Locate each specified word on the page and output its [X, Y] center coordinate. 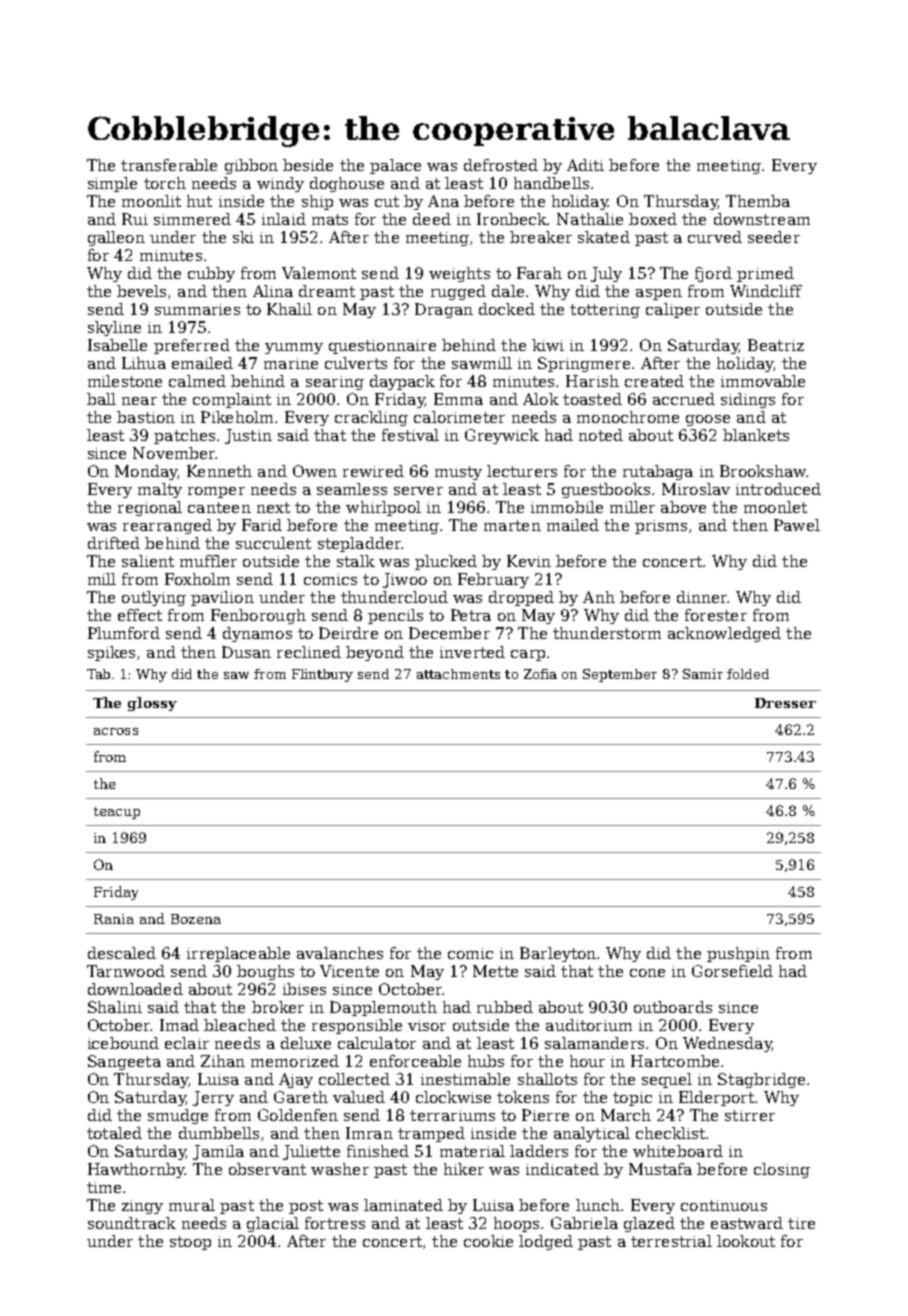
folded [748, 674]
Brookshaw [763, 471]
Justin [248, 436]
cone [647, 973]
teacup [117, 813]
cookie [488, 1241]
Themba [758, 201]
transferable [169, 165]
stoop [190, 1243]
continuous [724, 1205]
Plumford [124, 633]
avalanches [340, 953]
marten [512, 525]
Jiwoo [405, 580]
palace [395, 166]
